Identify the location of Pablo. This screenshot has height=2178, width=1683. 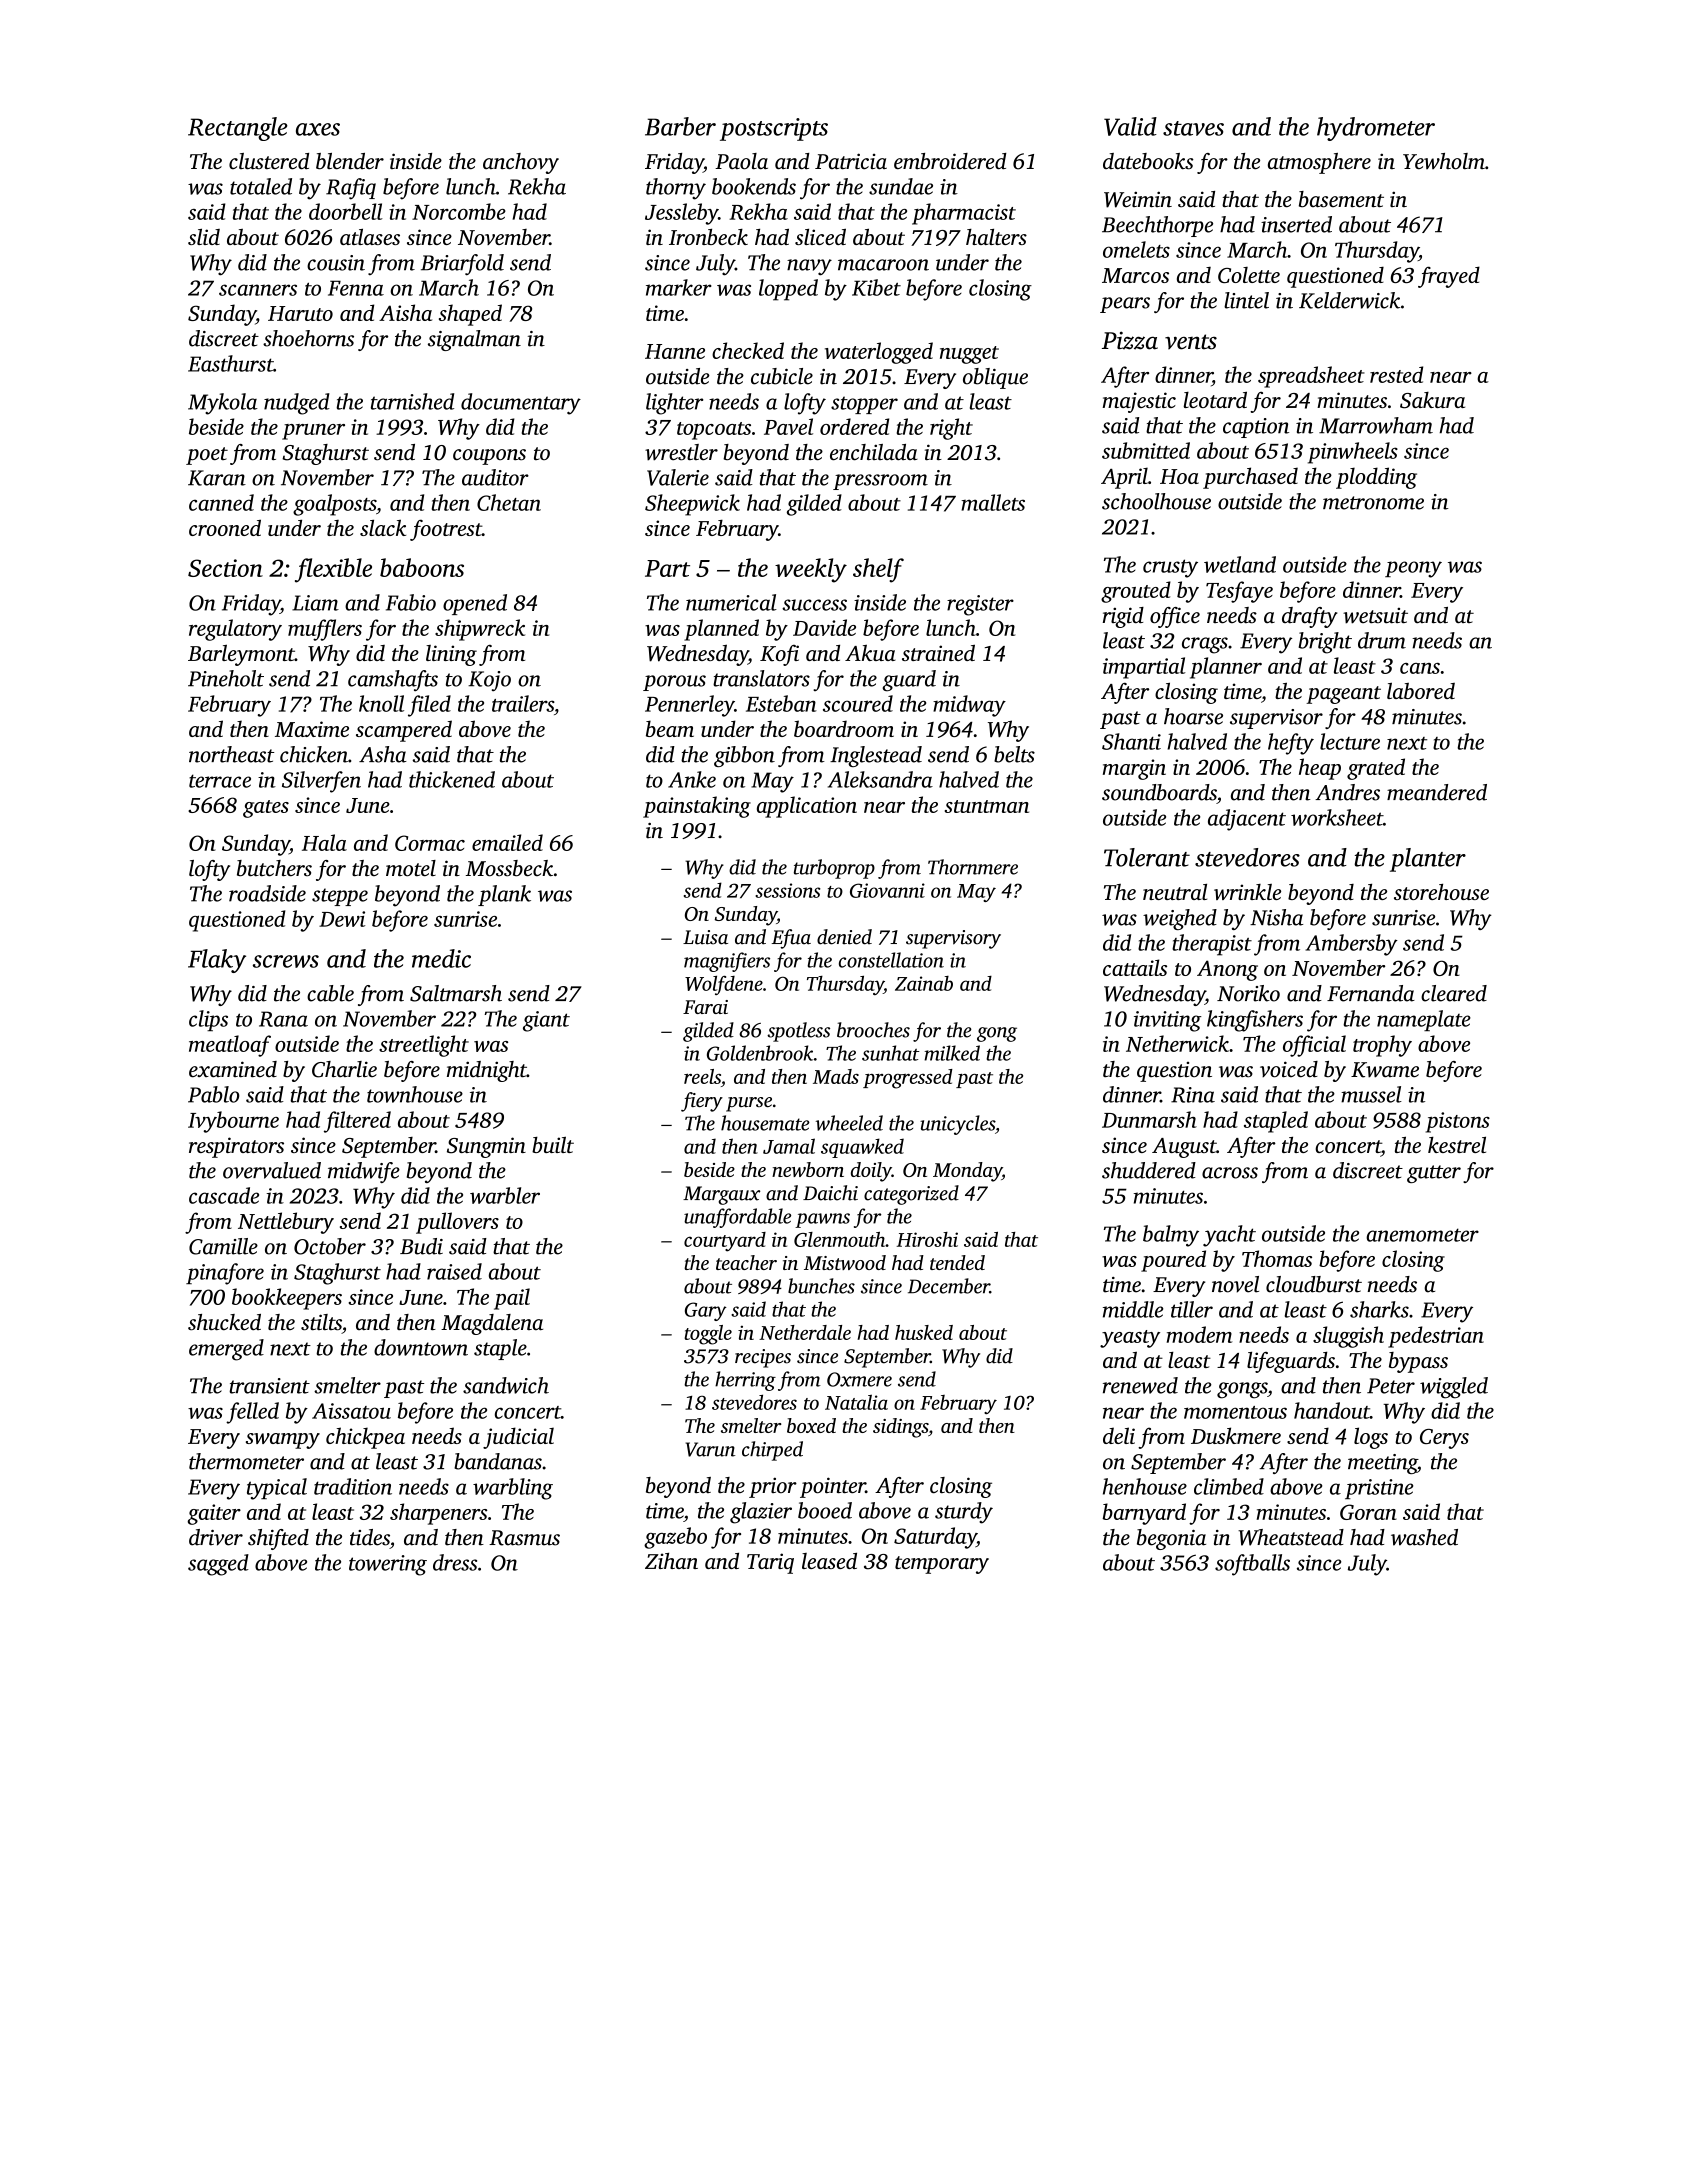
(214, 1094).
